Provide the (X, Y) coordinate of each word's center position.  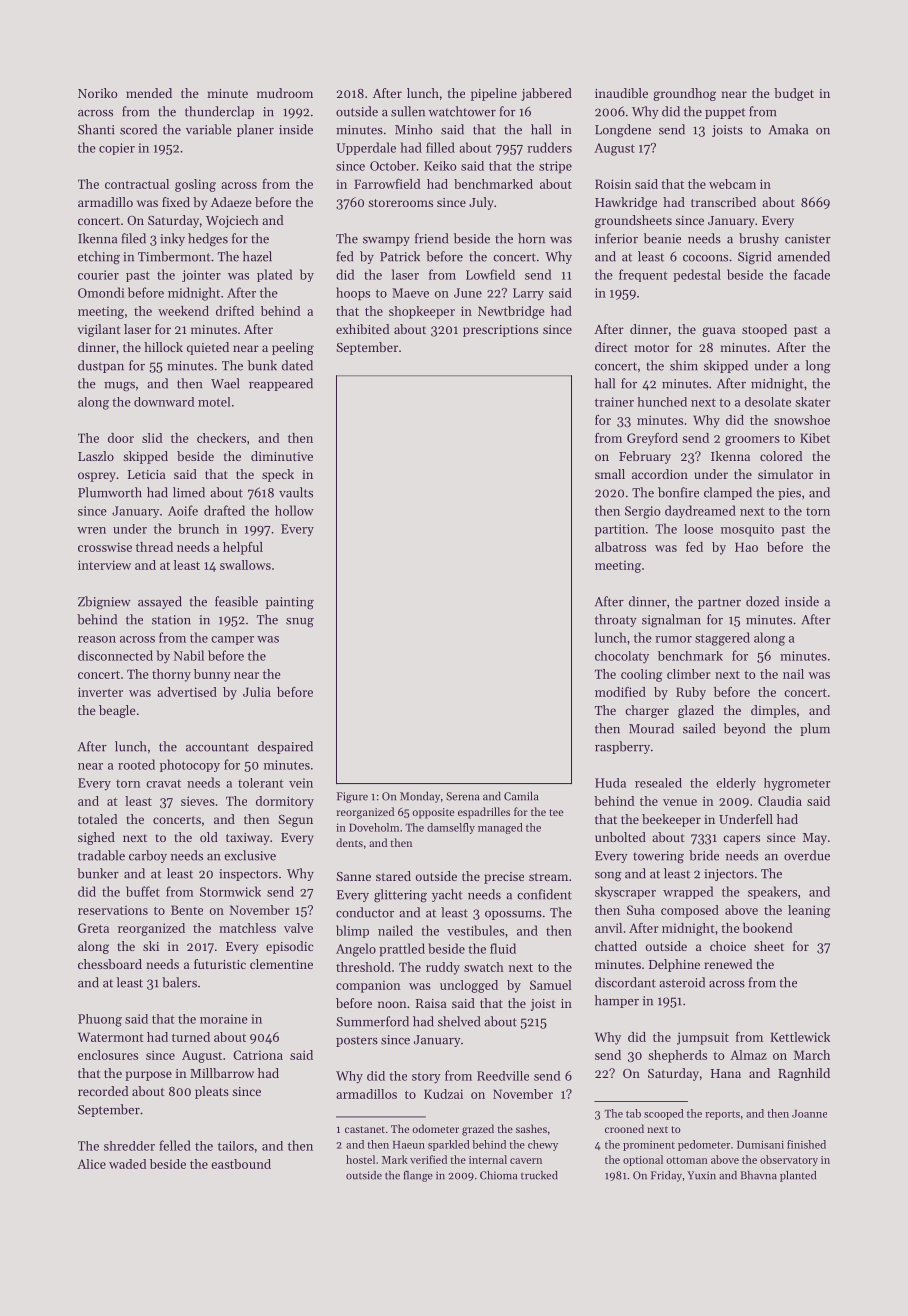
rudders (549, 147)
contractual (137, 184)
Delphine (674, 965)
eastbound (241, 1164)
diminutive (282, 456)
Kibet (815, 438)
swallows (245, 565)
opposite (433, 813)
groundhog (684, 94)
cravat (163, 784)
